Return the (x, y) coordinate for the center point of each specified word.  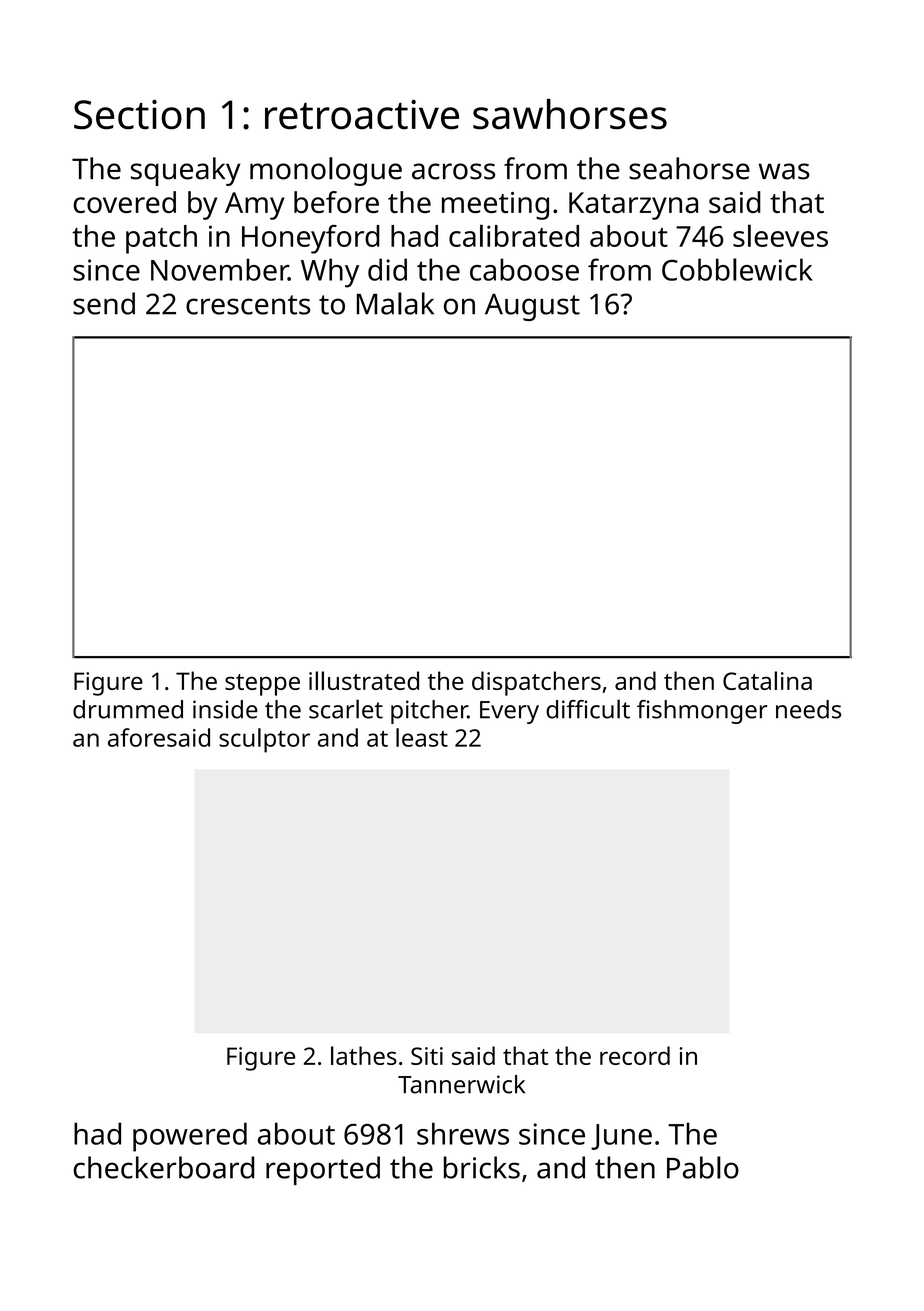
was (784, 171)
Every (509, 712)
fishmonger (702, 712)
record (635, 1055)
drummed (128, 709)
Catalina (767, 680)
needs (808, 709)
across (453, 171)
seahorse (689, 168)
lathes (364, 1055)
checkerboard (164, 1167)
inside (225, 709)
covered (125, 202)
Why (330, 273)
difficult (588, 709)
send (104, 303)
